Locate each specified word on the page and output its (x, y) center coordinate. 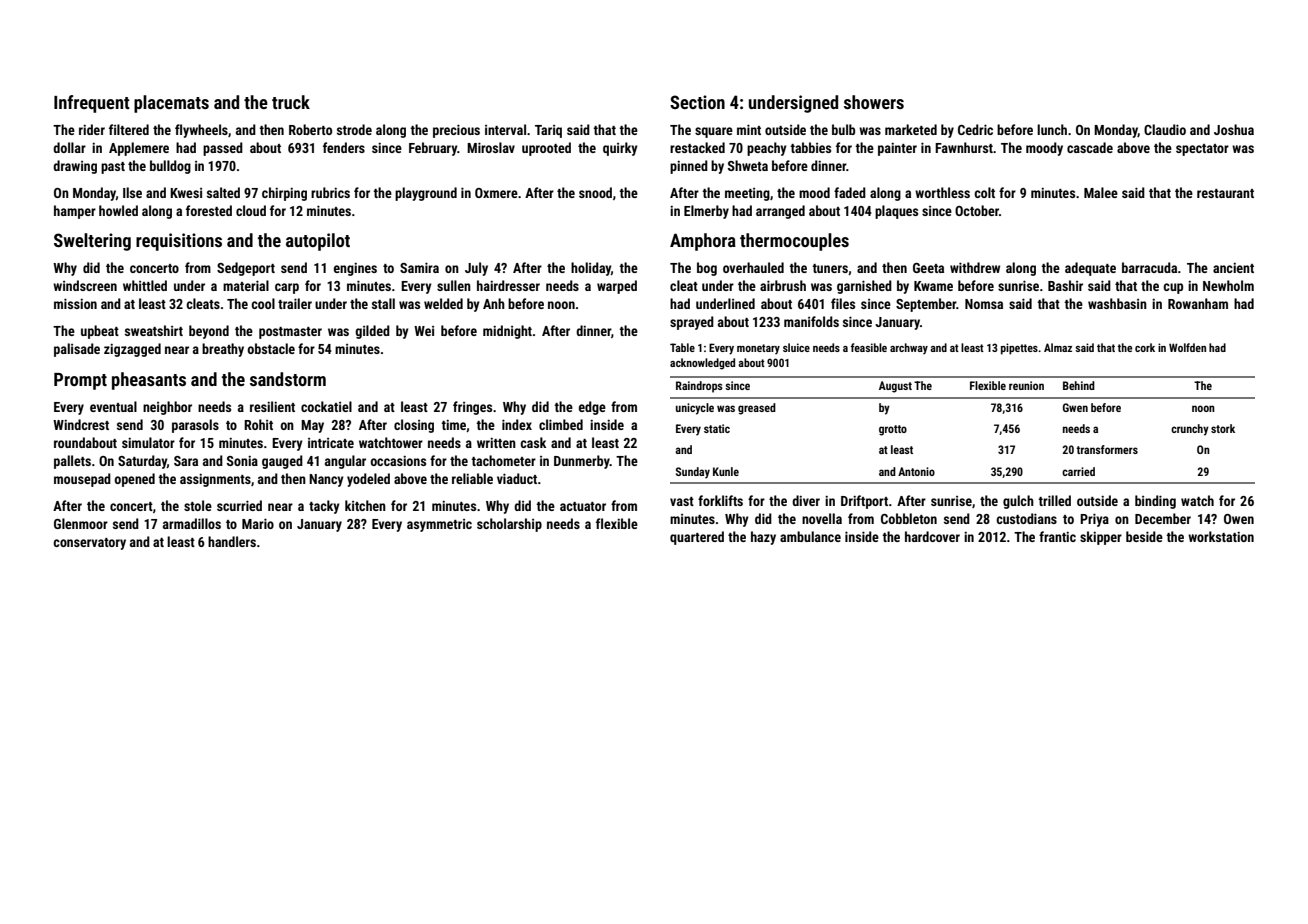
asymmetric (439, 525)
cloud (251, 210)
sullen (454, 285)
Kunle (726, 471)
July (476, 269)
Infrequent (92, 104)
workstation (1221, 536)
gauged (282, 462)
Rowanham (1198, 303)
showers (874, 102)
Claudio (1165, 129)
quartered (697, 538)
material (246, 285)
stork (1223, 428)
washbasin (1117, 303)
